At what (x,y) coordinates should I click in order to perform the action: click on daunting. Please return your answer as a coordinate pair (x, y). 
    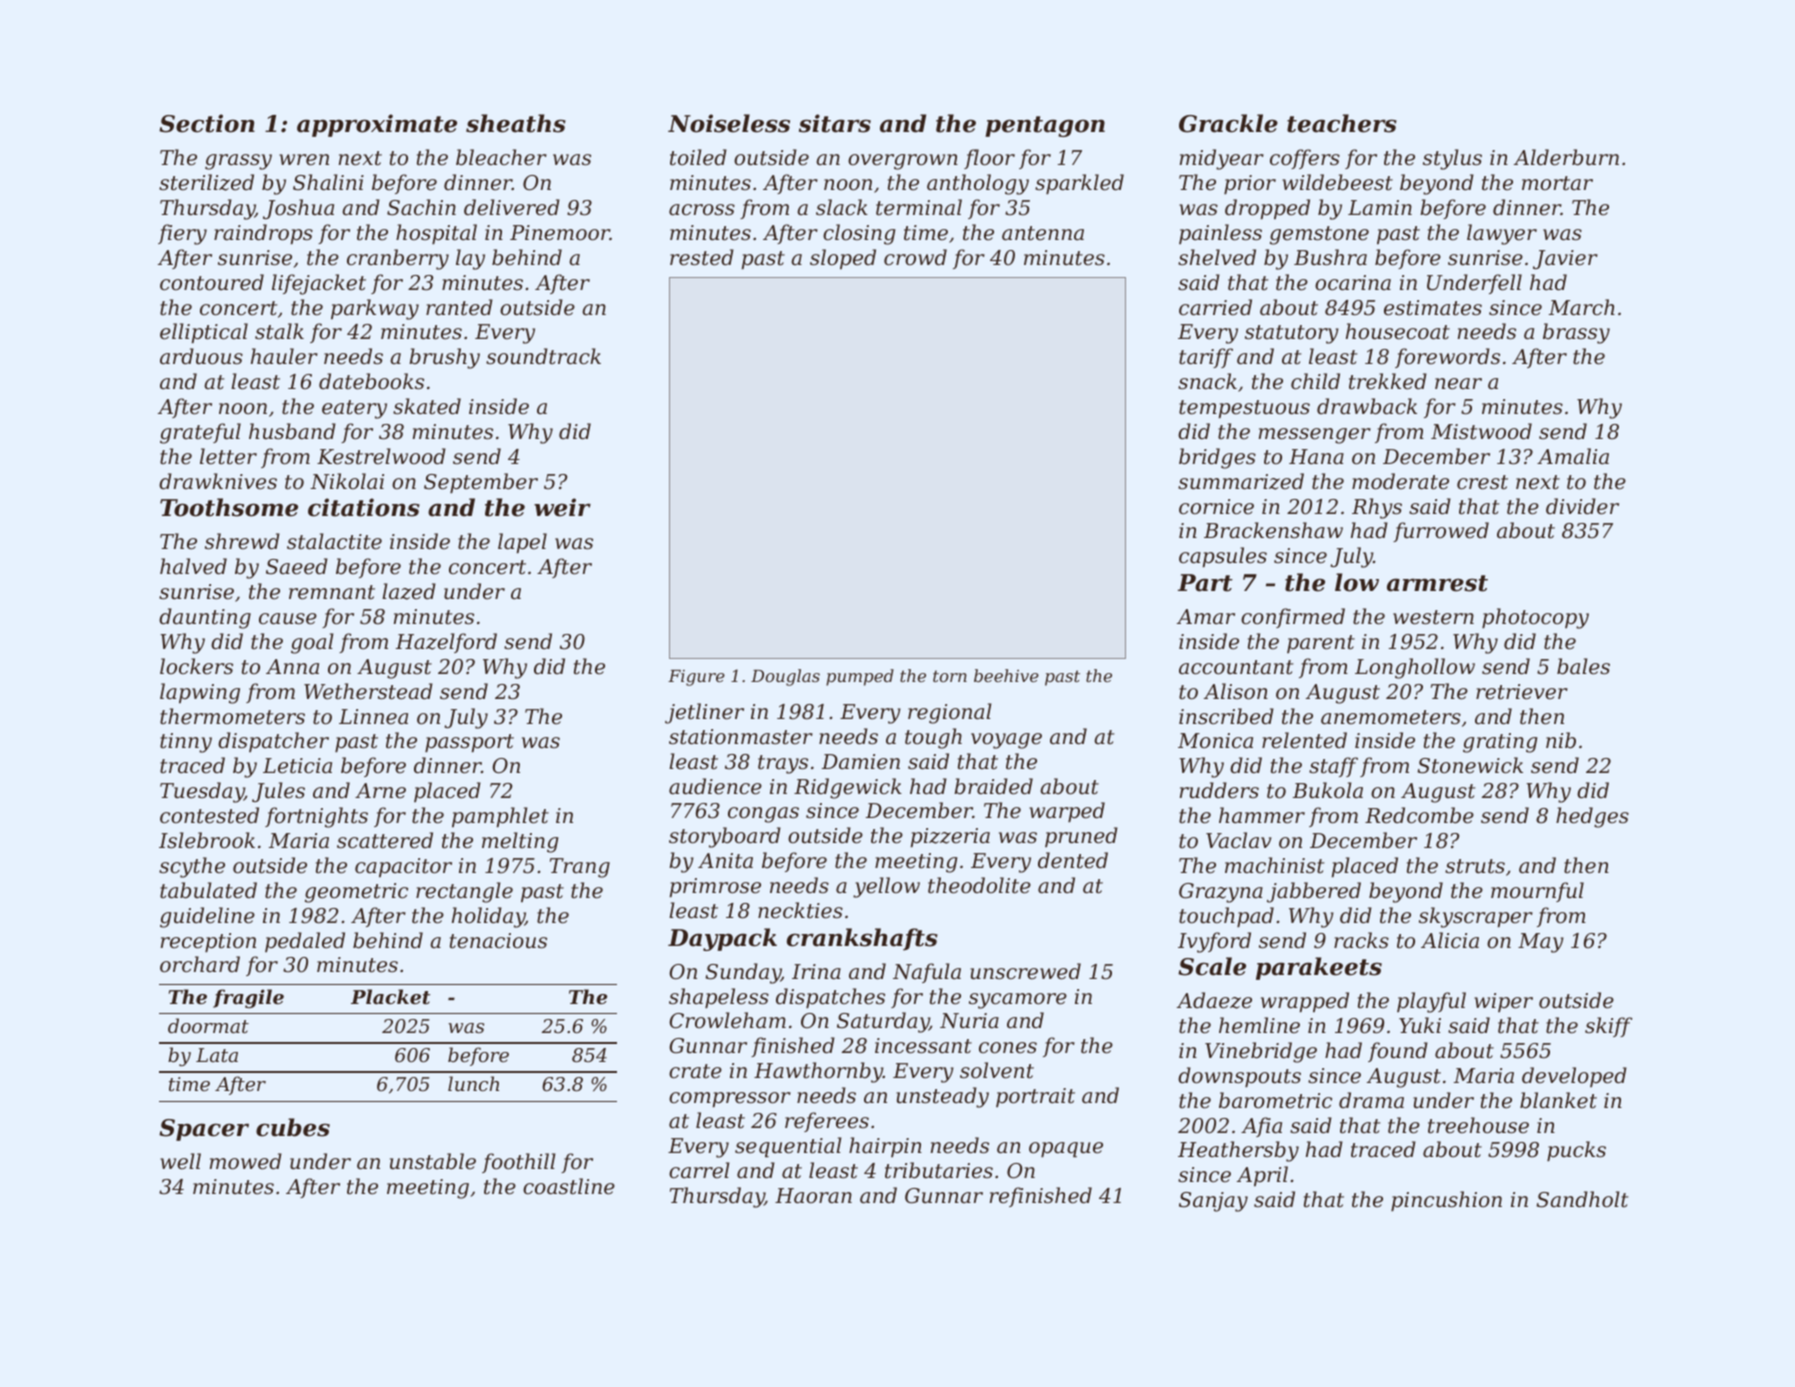
    Looking at the image, I should click on (205, 618).
